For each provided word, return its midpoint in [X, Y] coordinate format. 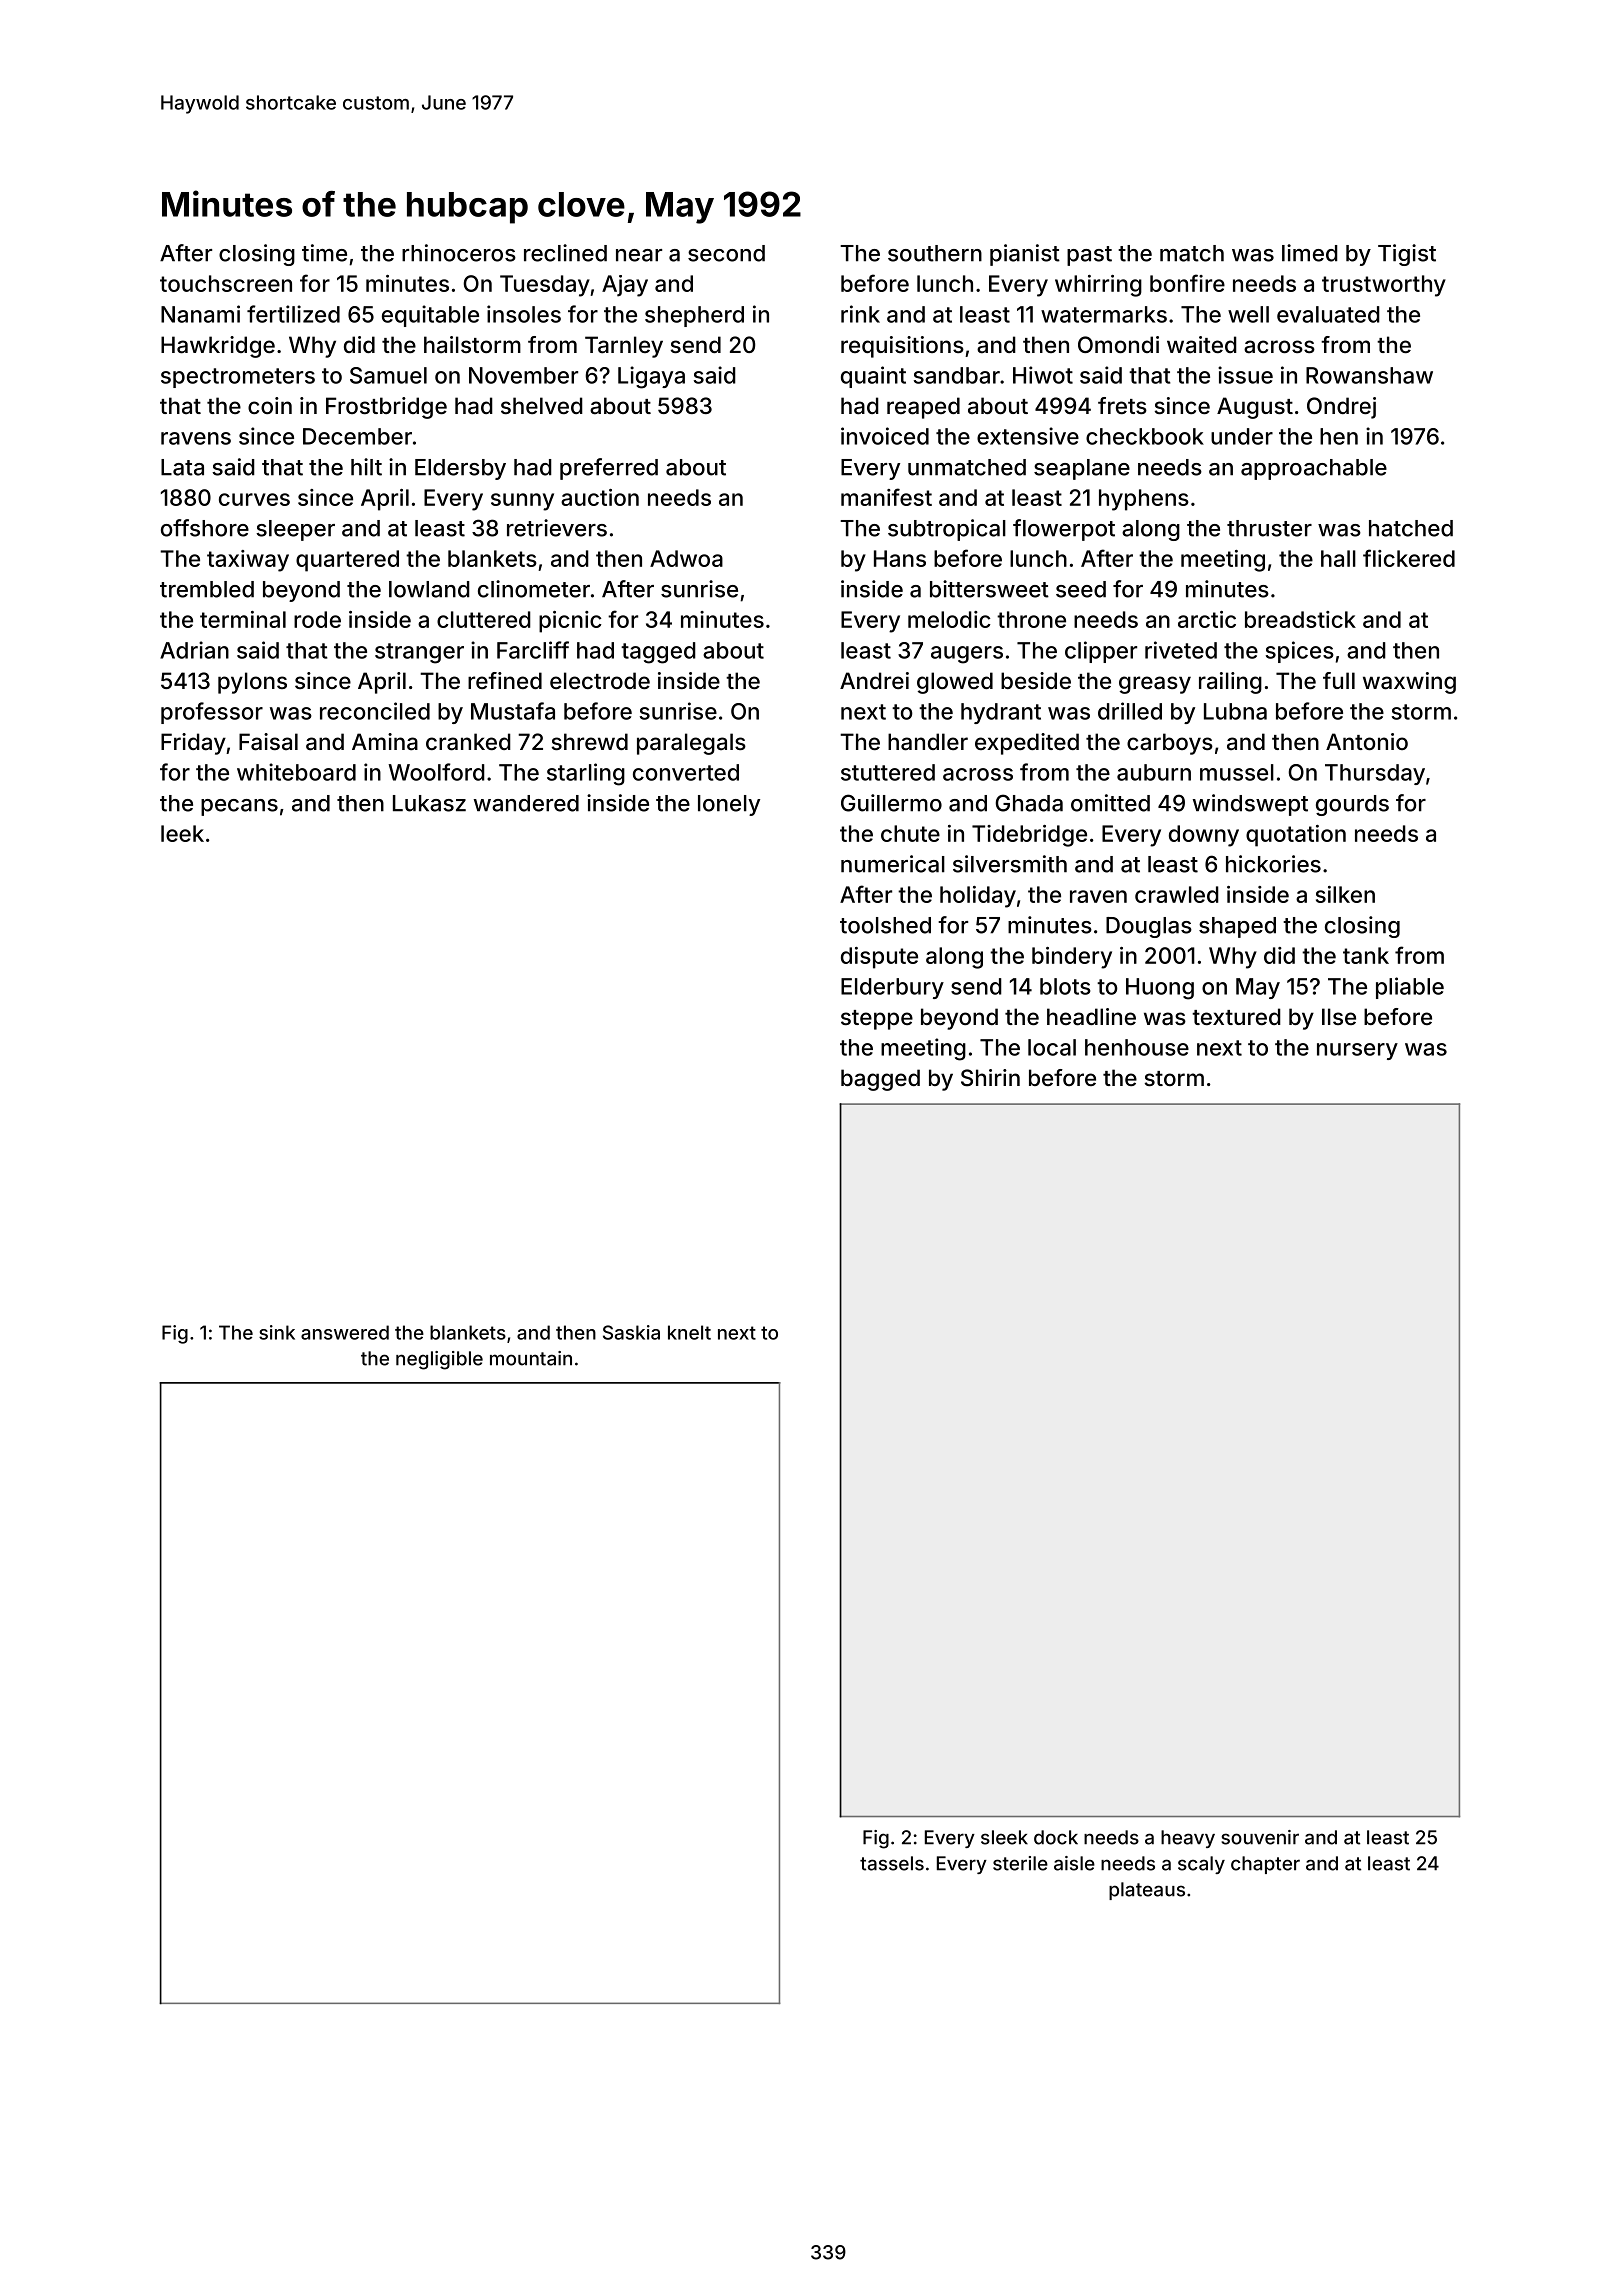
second [726, 253]
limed [1310, 253]
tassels [892, 1863]
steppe [877, 1020]
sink [277, 1332]
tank [1366, 955]
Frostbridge [386, 408]
